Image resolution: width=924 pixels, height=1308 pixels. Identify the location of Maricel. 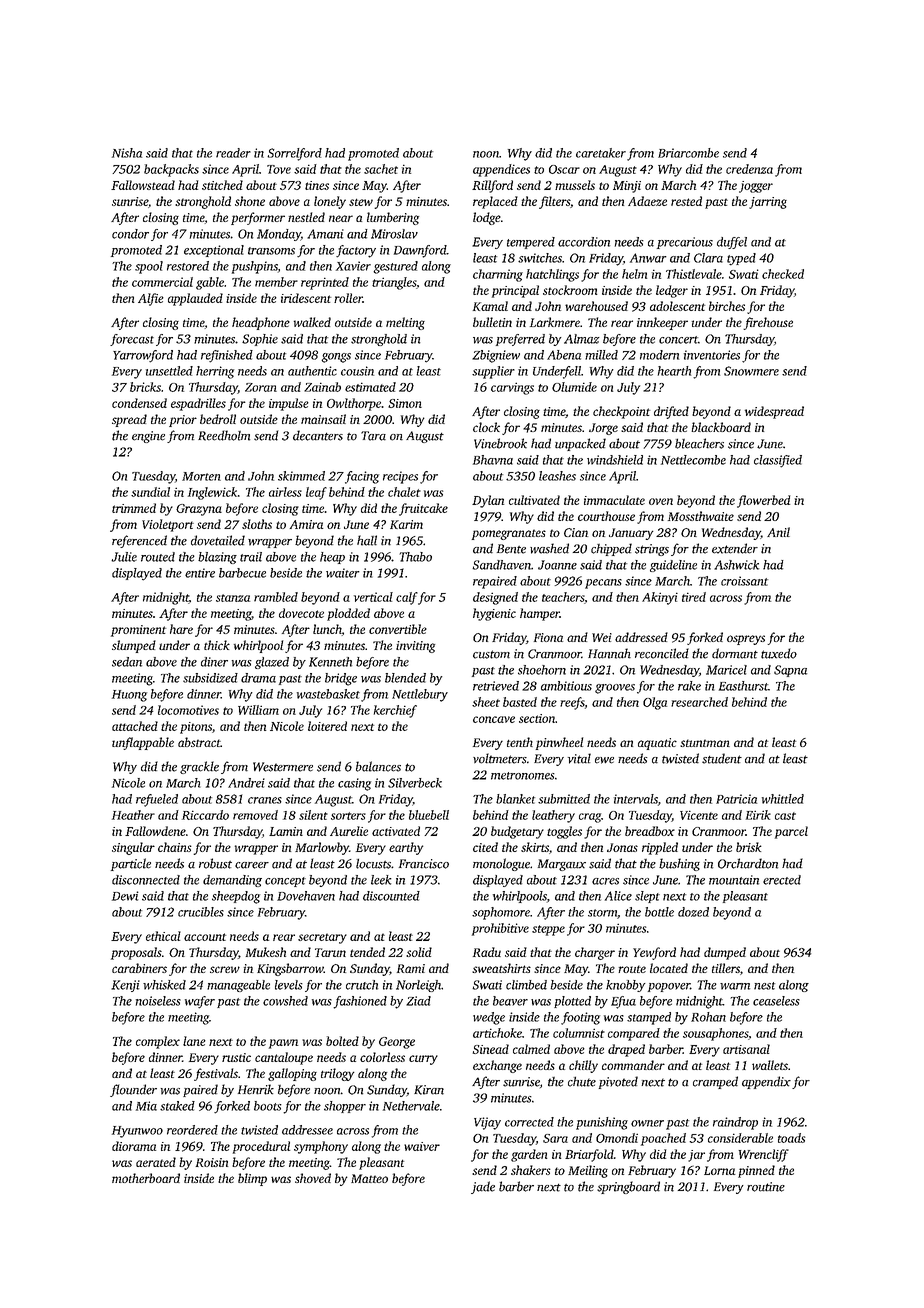
(726, 670).
